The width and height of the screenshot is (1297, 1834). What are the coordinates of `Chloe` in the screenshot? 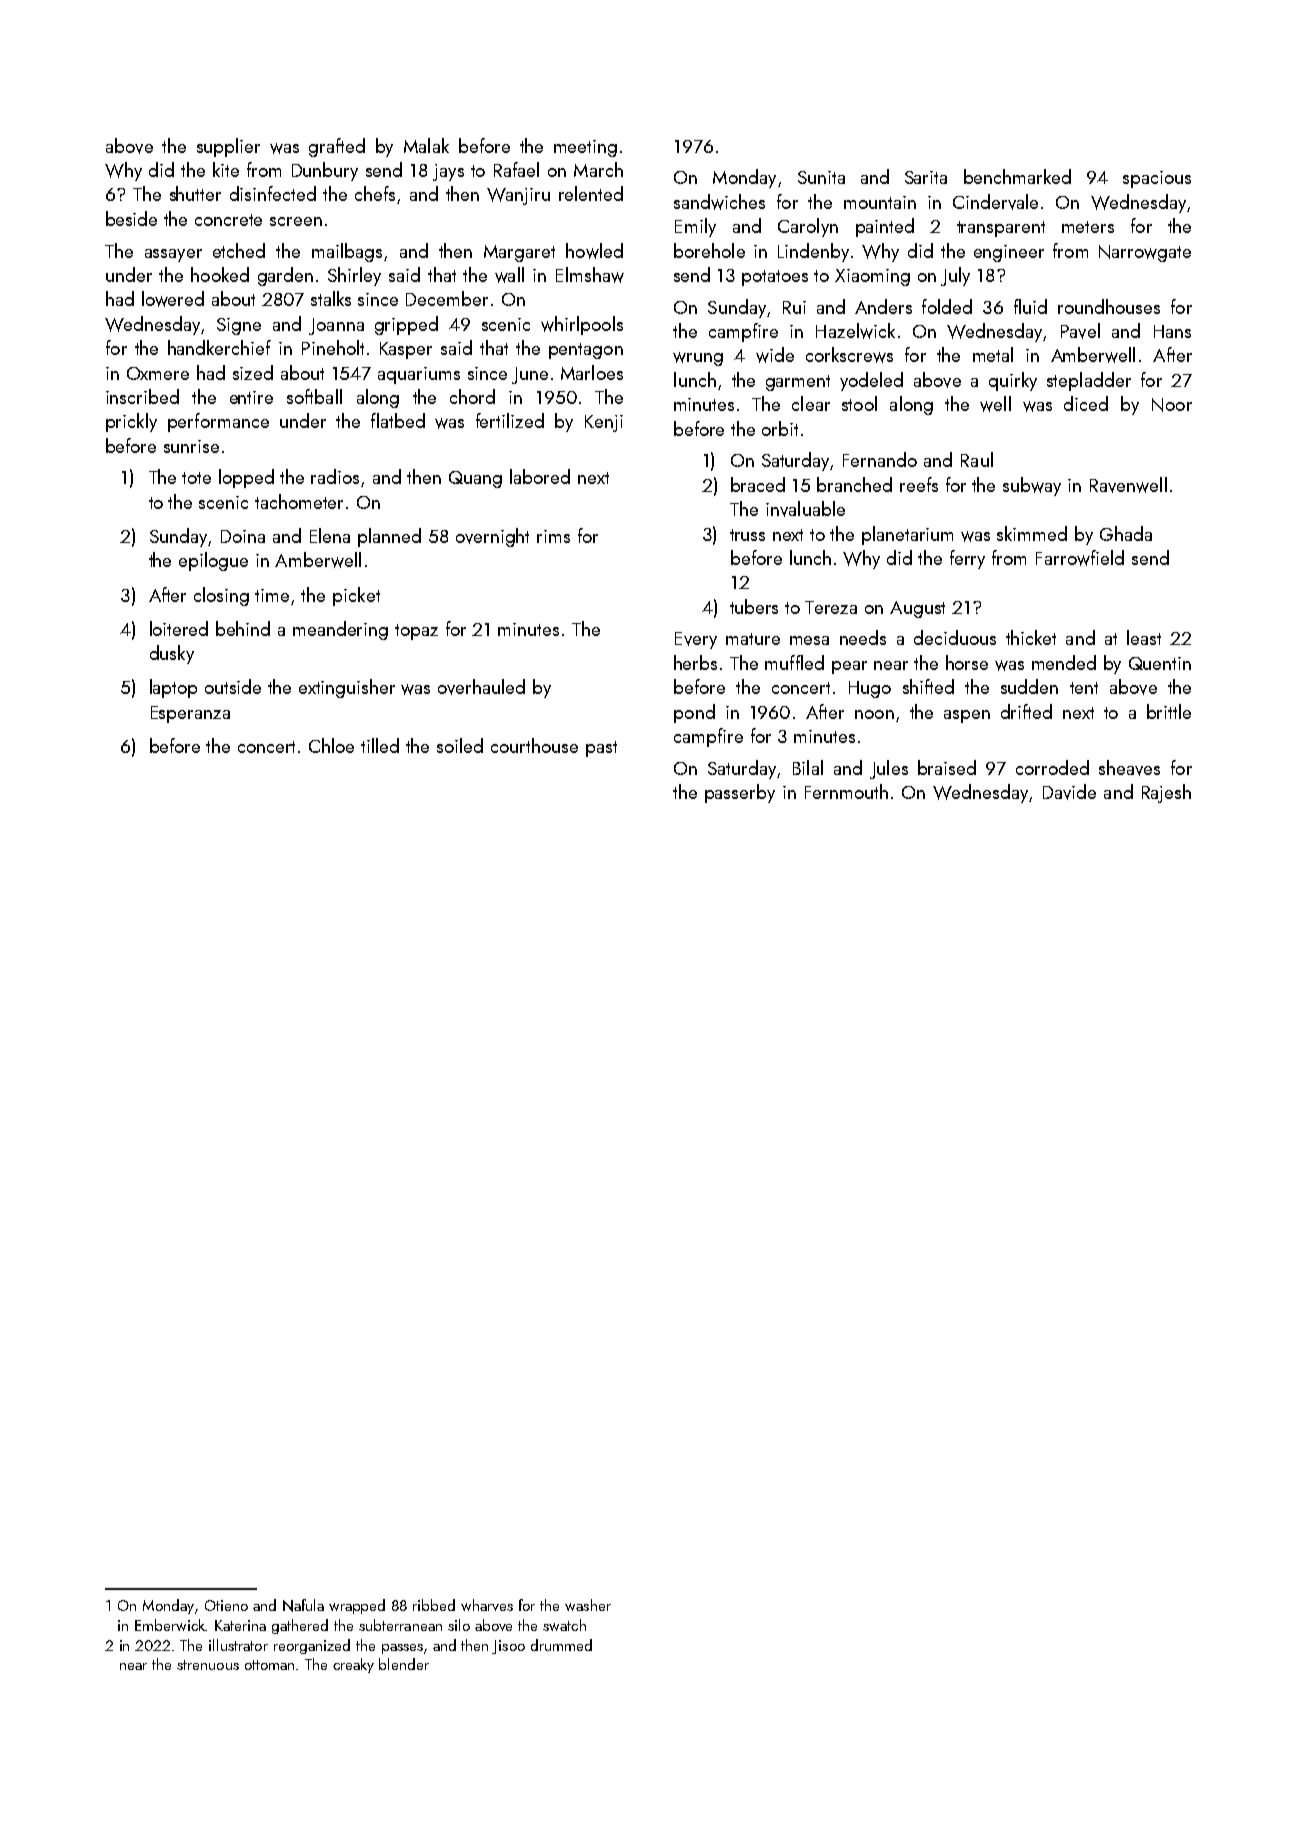 It's located at (331, 745).
